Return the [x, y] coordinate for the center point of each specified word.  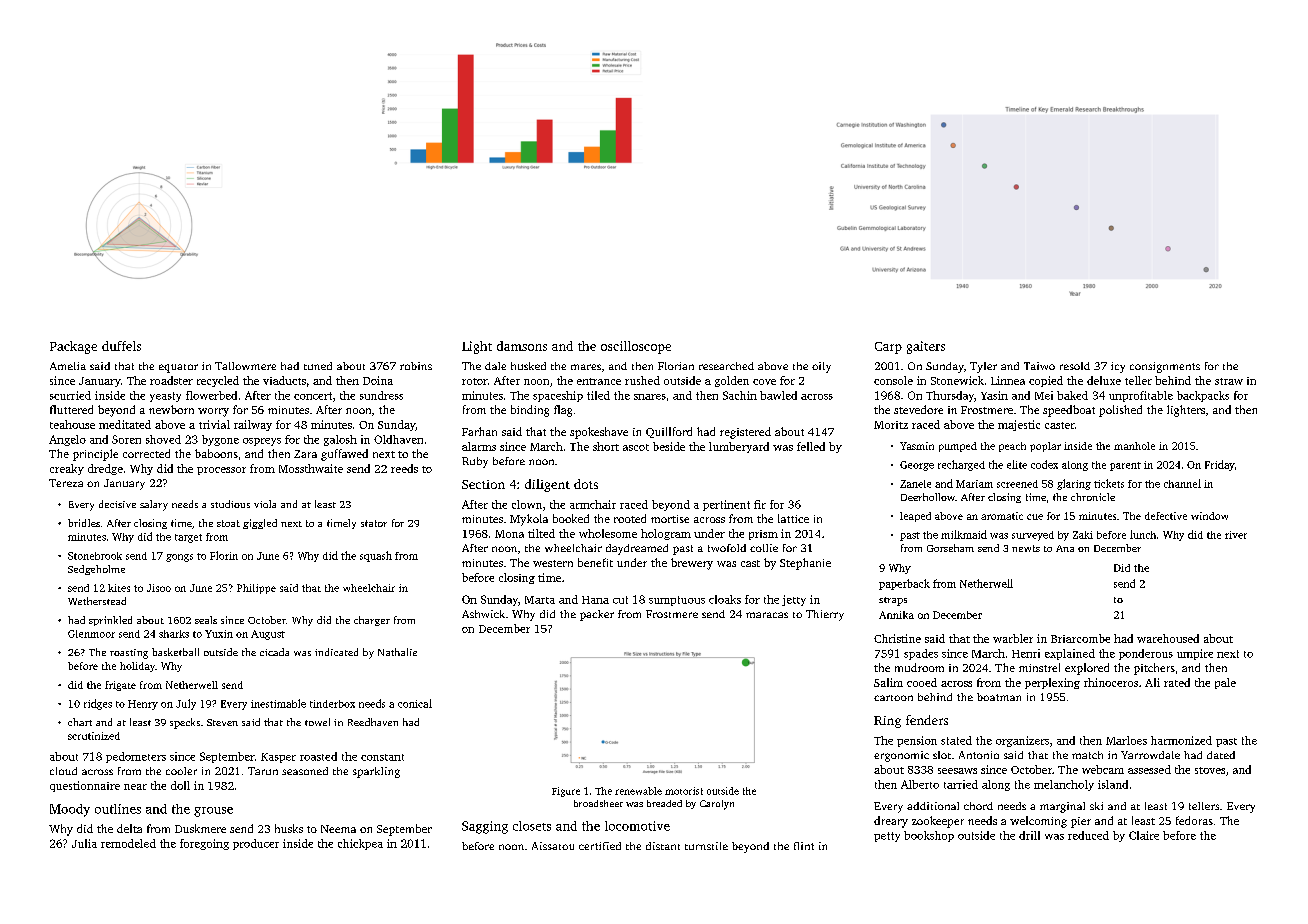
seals [206, 620]
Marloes [1126, 740]
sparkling [376, 772]
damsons [522, 346]
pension [917, 741]
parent [1125, 466]
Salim [888, 682]
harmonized [1181, 740]
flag [563, 411]
